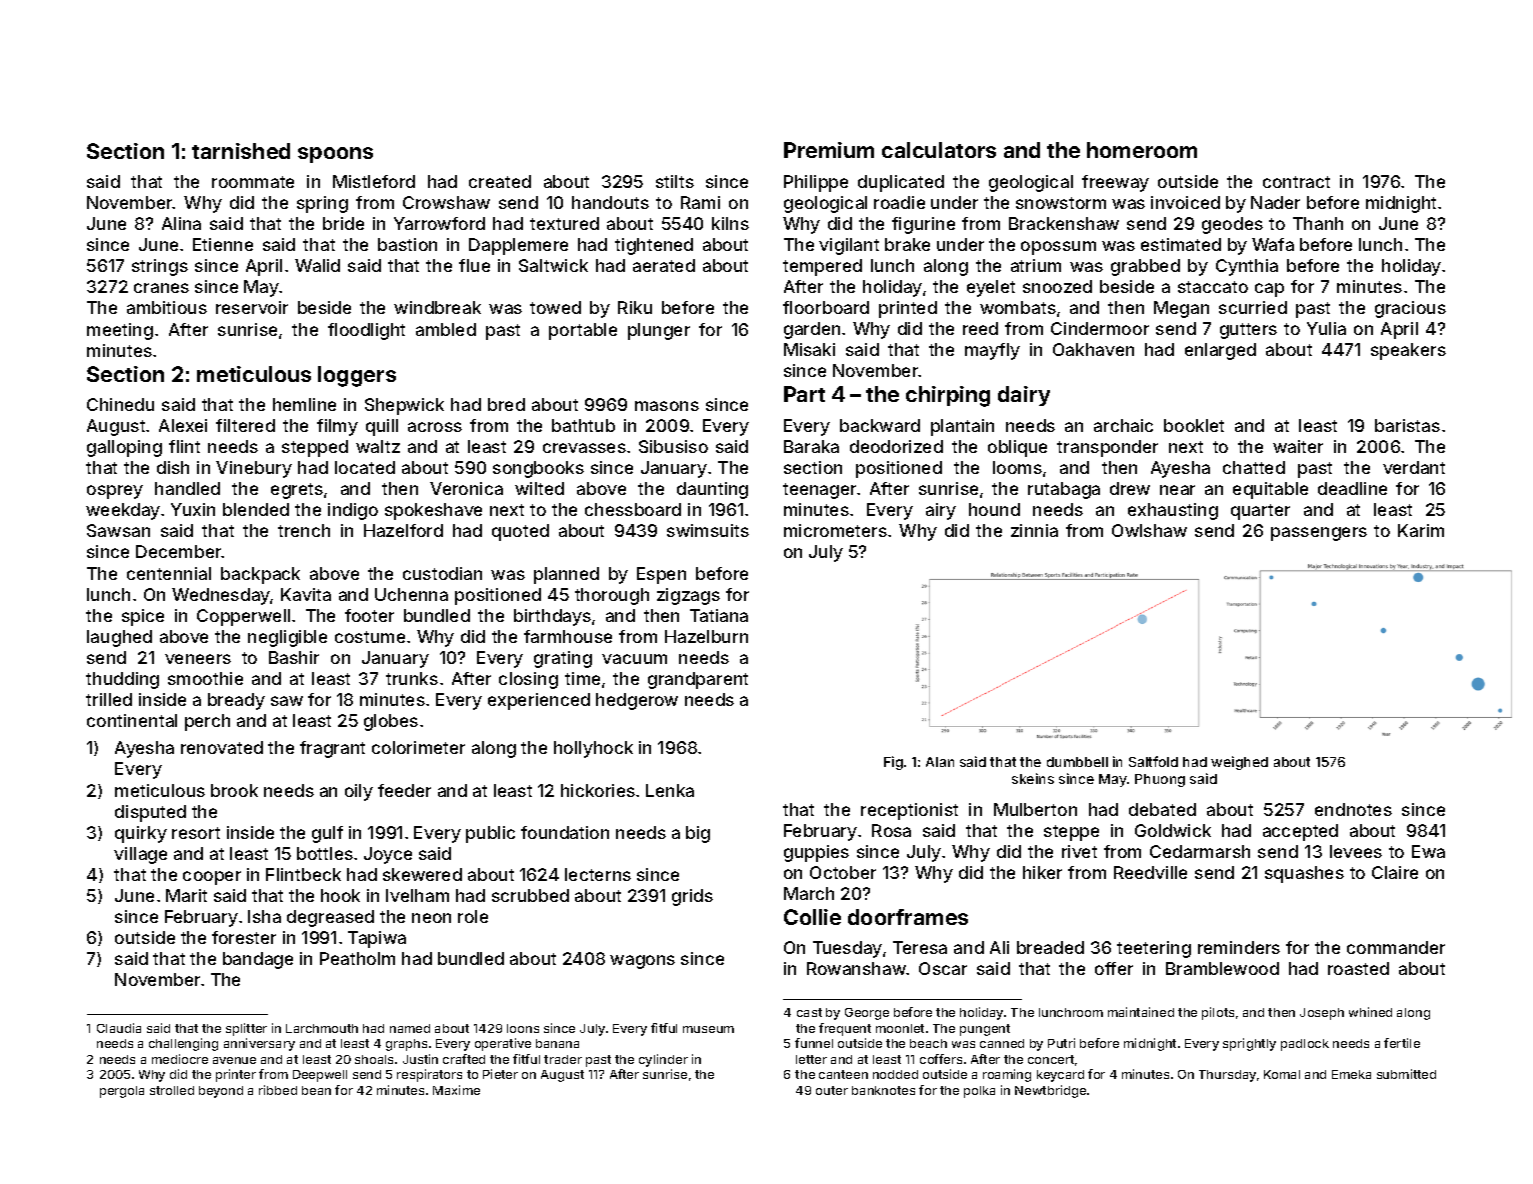 The height and width of the screenshot is (1184, 1533). What do you see at coordinates (234, 790) in the screenshot?
I see `brook` at bounding box center [234, 790].
